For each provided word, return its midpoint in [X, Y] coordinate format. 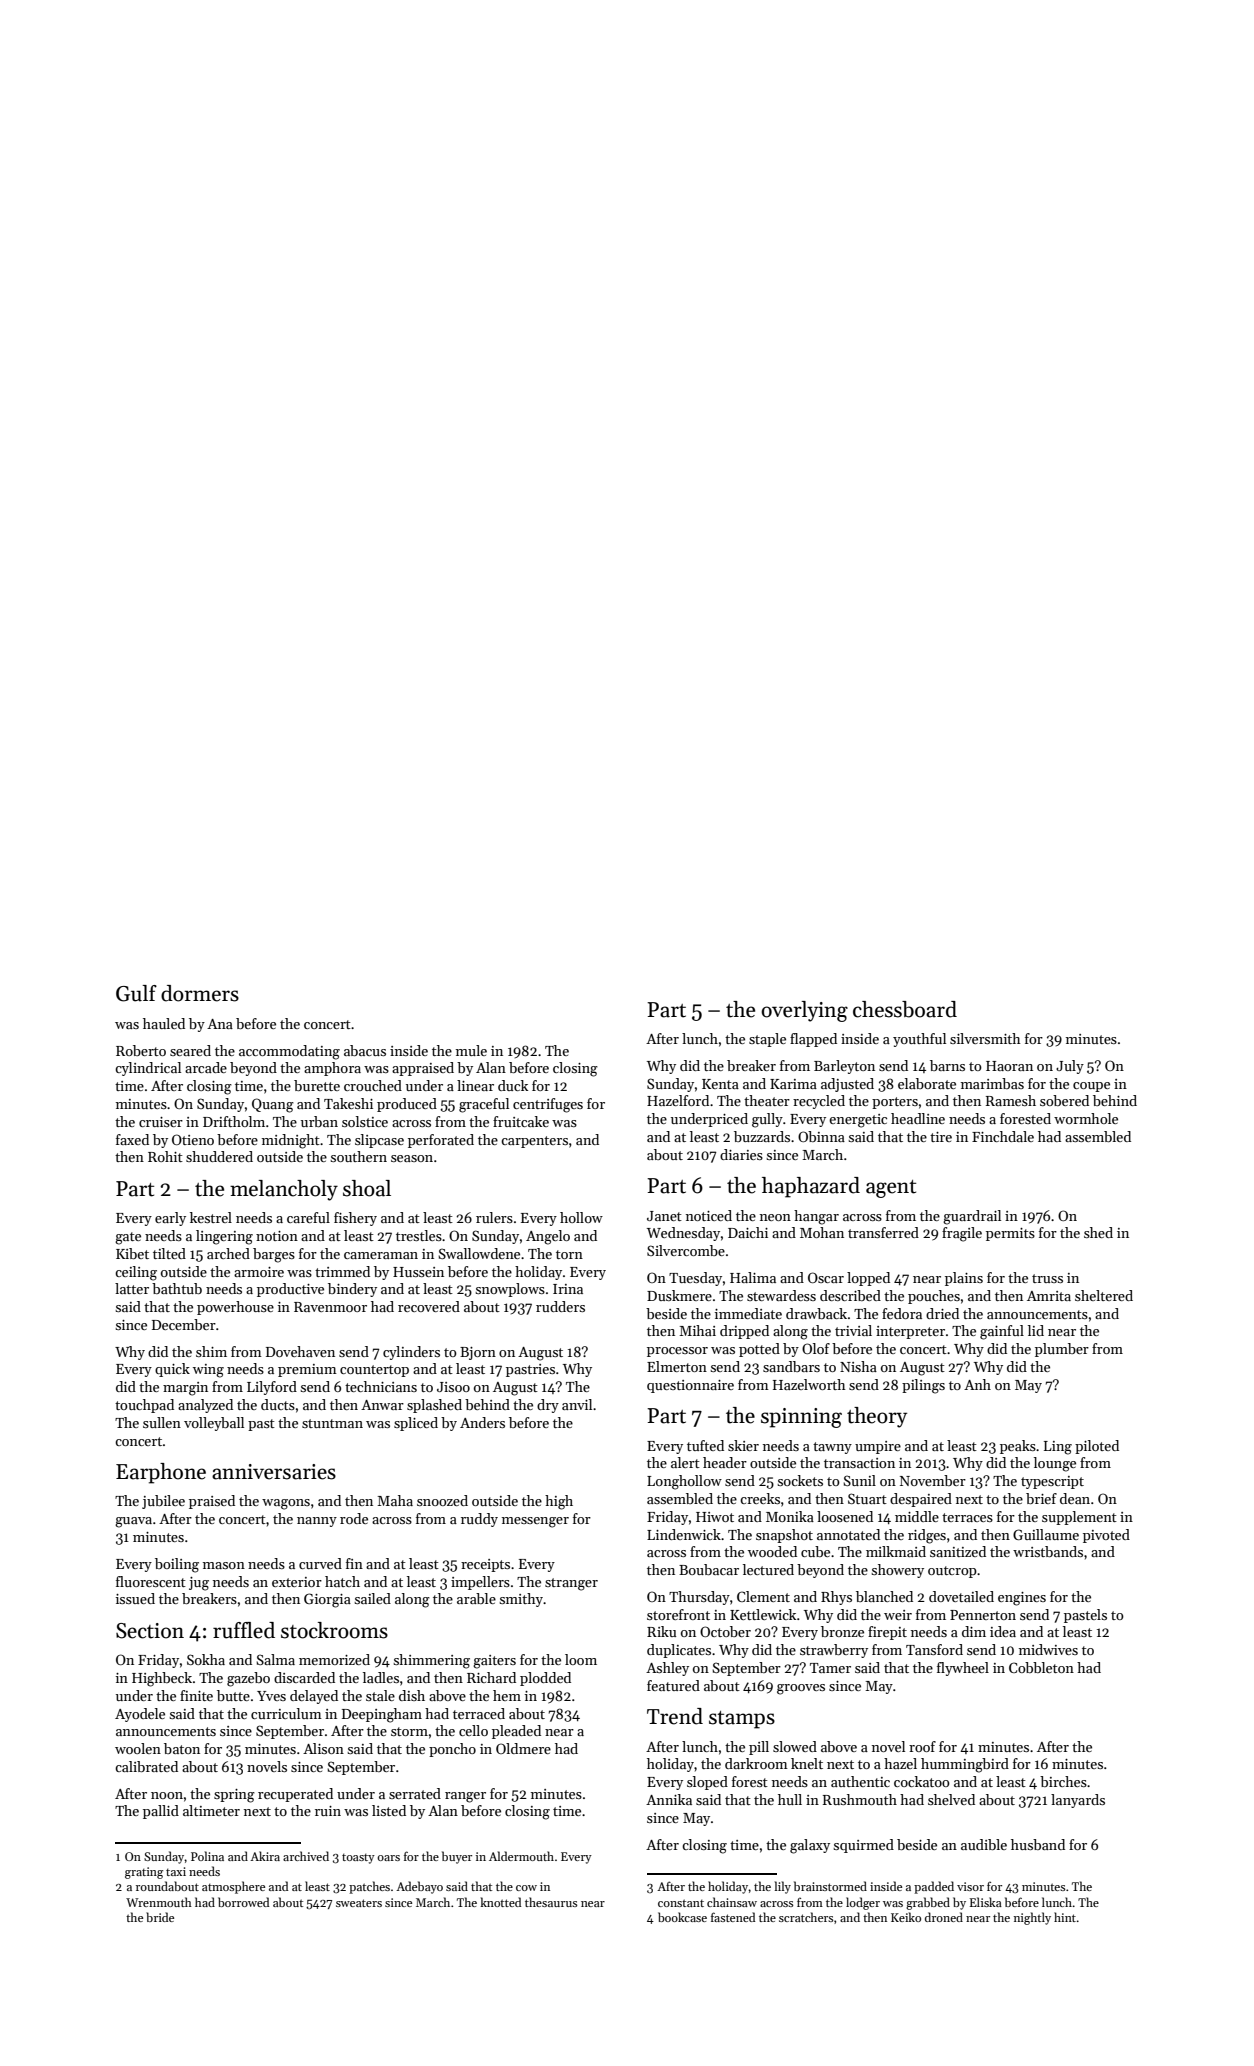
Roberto [141, 1050]
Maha [395, 1500]
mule [471, 1050]
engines [1022, 1599]
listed [389, 1810]
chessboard [905, 1009]
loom [581, 1659]
